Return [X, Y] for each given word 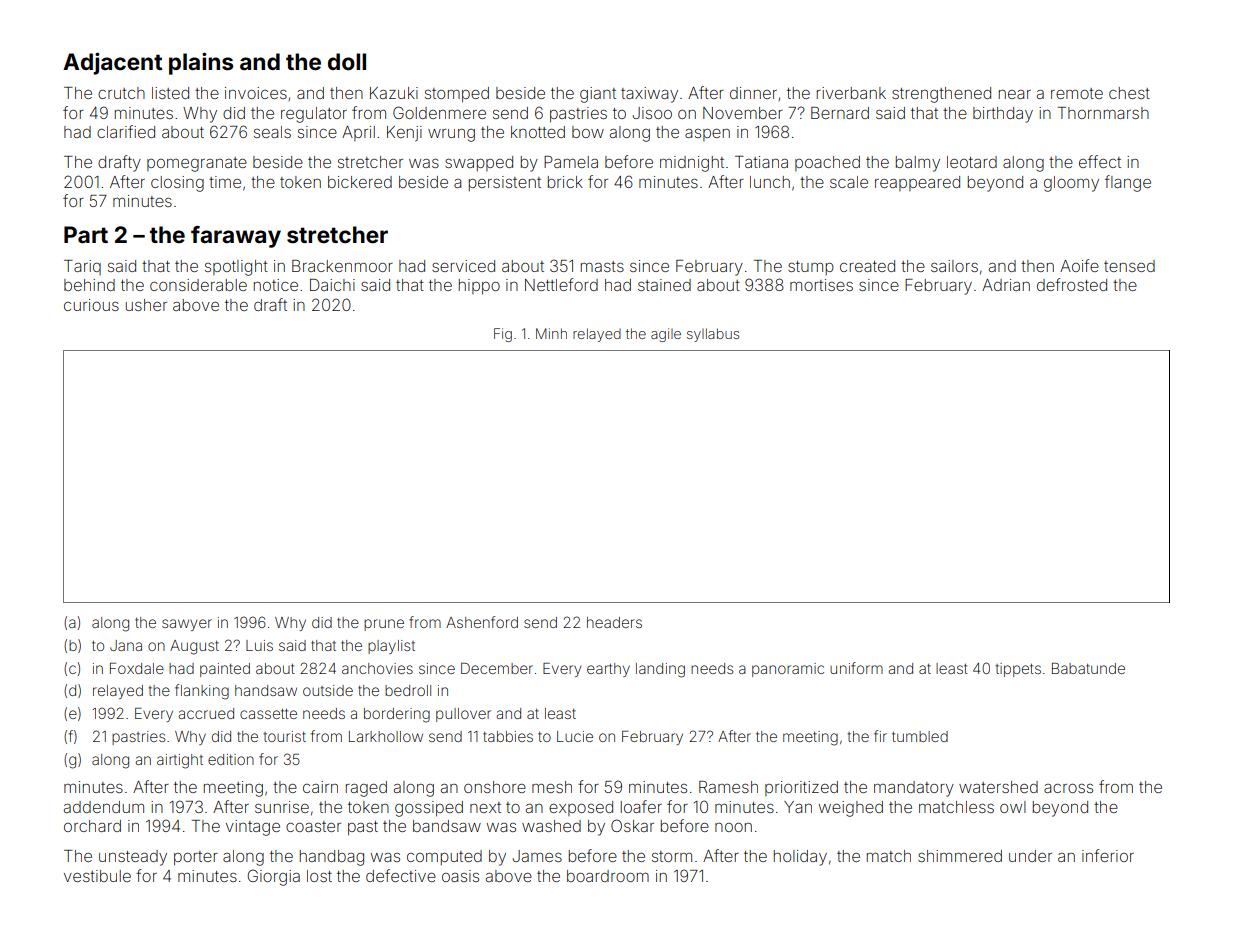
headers [614, 622]
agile [666, 335]
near [1015, 94]
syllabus [713, 335]
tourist [284, 736]
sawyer [187, 625]
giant [598, 95]
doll [347, 62]
